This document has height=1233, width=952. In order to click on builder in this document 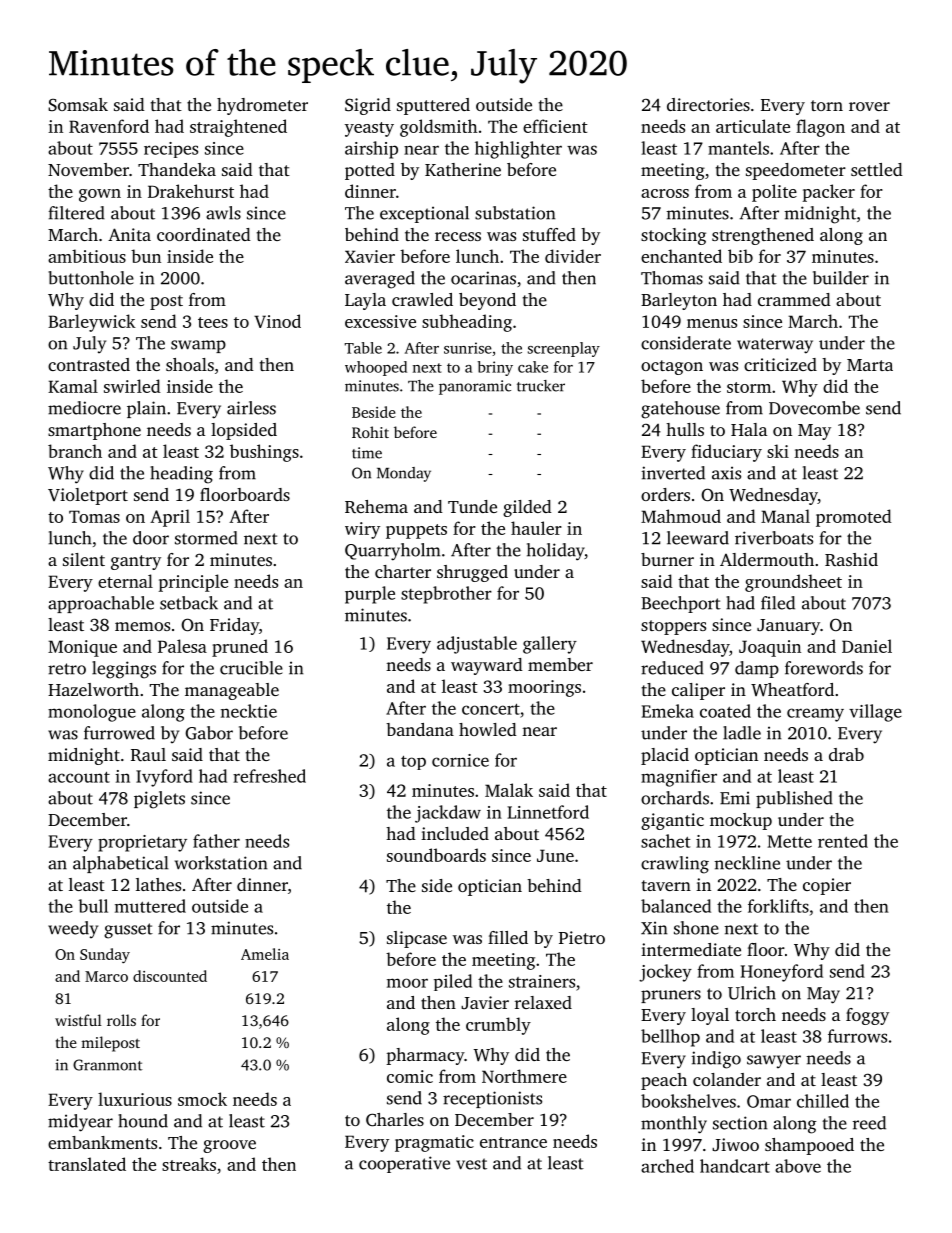, I will do `click(841, 278)`.
